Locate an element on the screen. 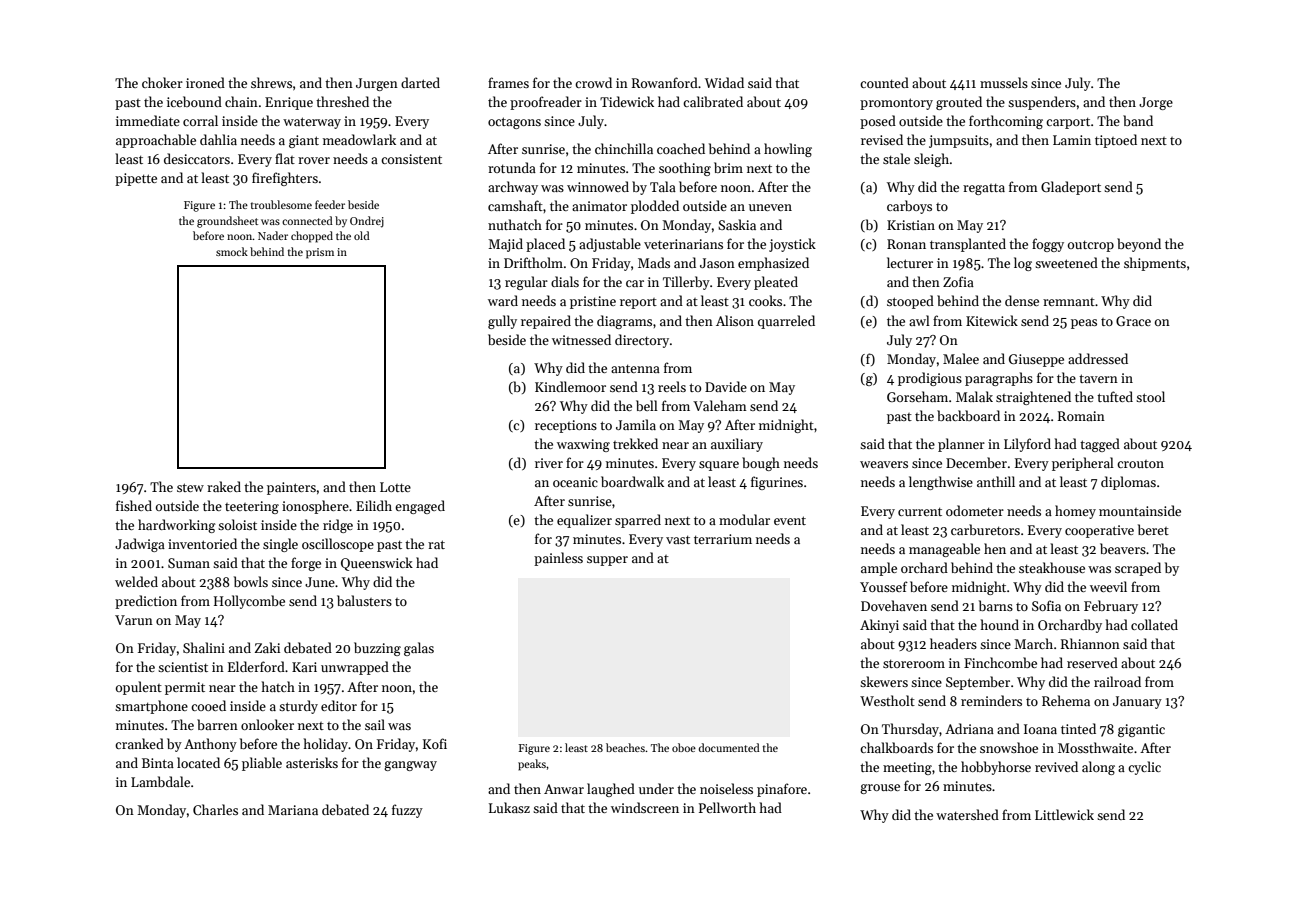 This screenshot has width=1308, height=924. band is located at coordinates (1138, 120).
